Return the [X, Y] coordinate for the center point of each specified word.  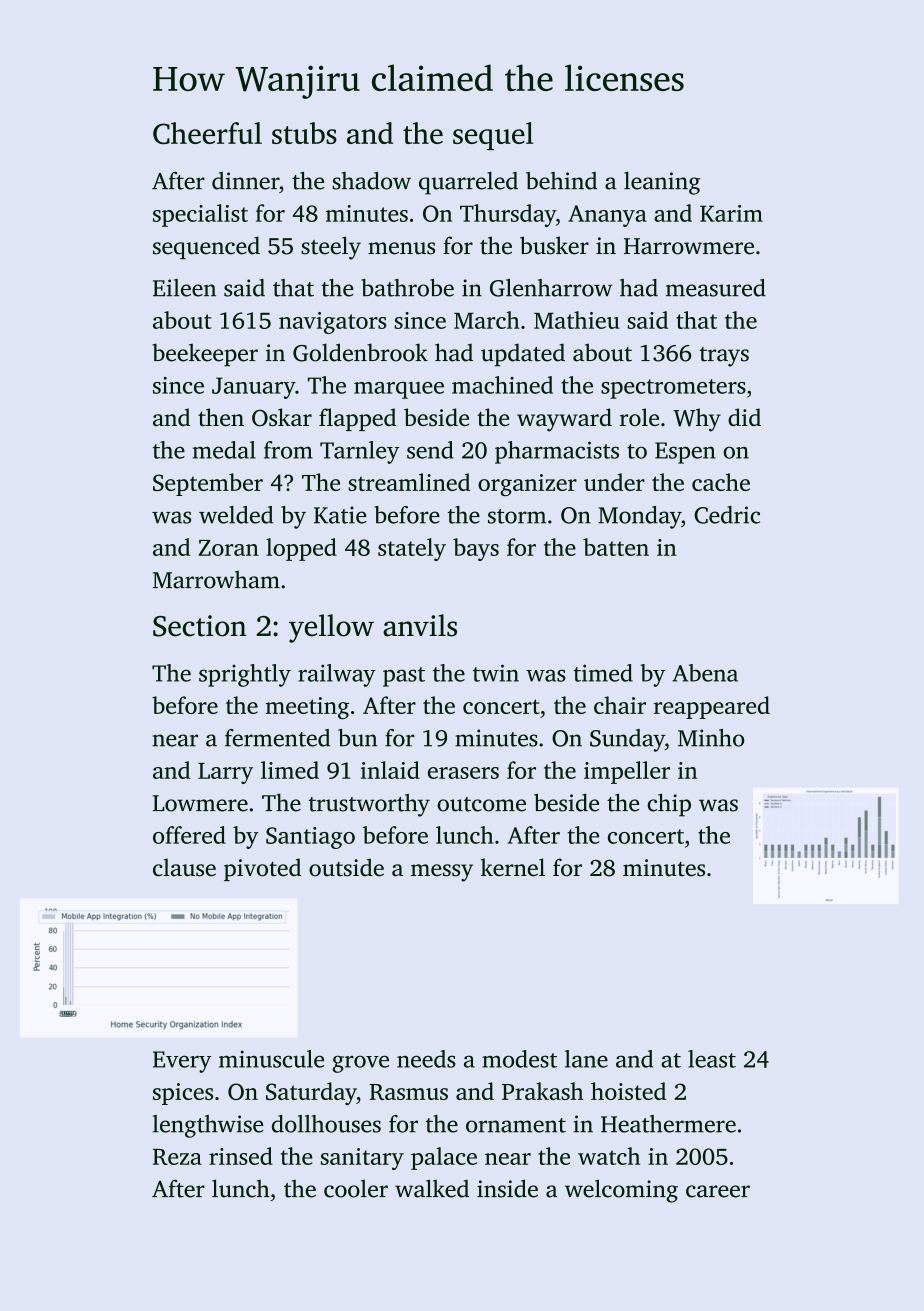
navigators [332, 323]
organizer [527, 485]
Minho [711, 738]
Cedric [727, 515]
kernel [513, 867]
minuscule [271, 1059]
